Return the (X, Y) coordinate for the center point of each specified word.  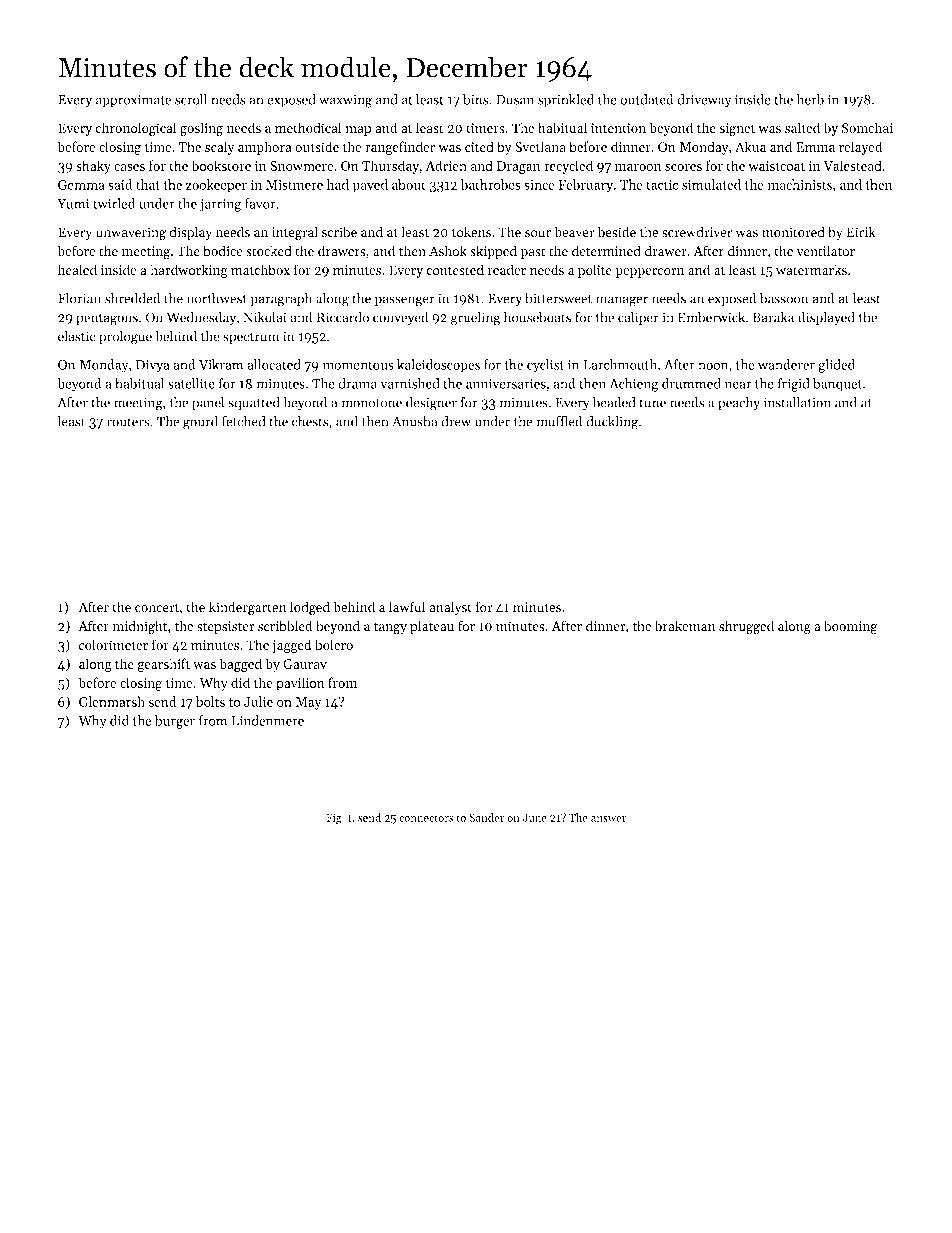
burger (175, 722)
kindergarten (247, 608)
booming (850, 627)
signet (737, 129)
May (309, 703)
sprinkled (566, 101)
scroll (191, 99)
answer (608, 819)
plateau (432, 627)
